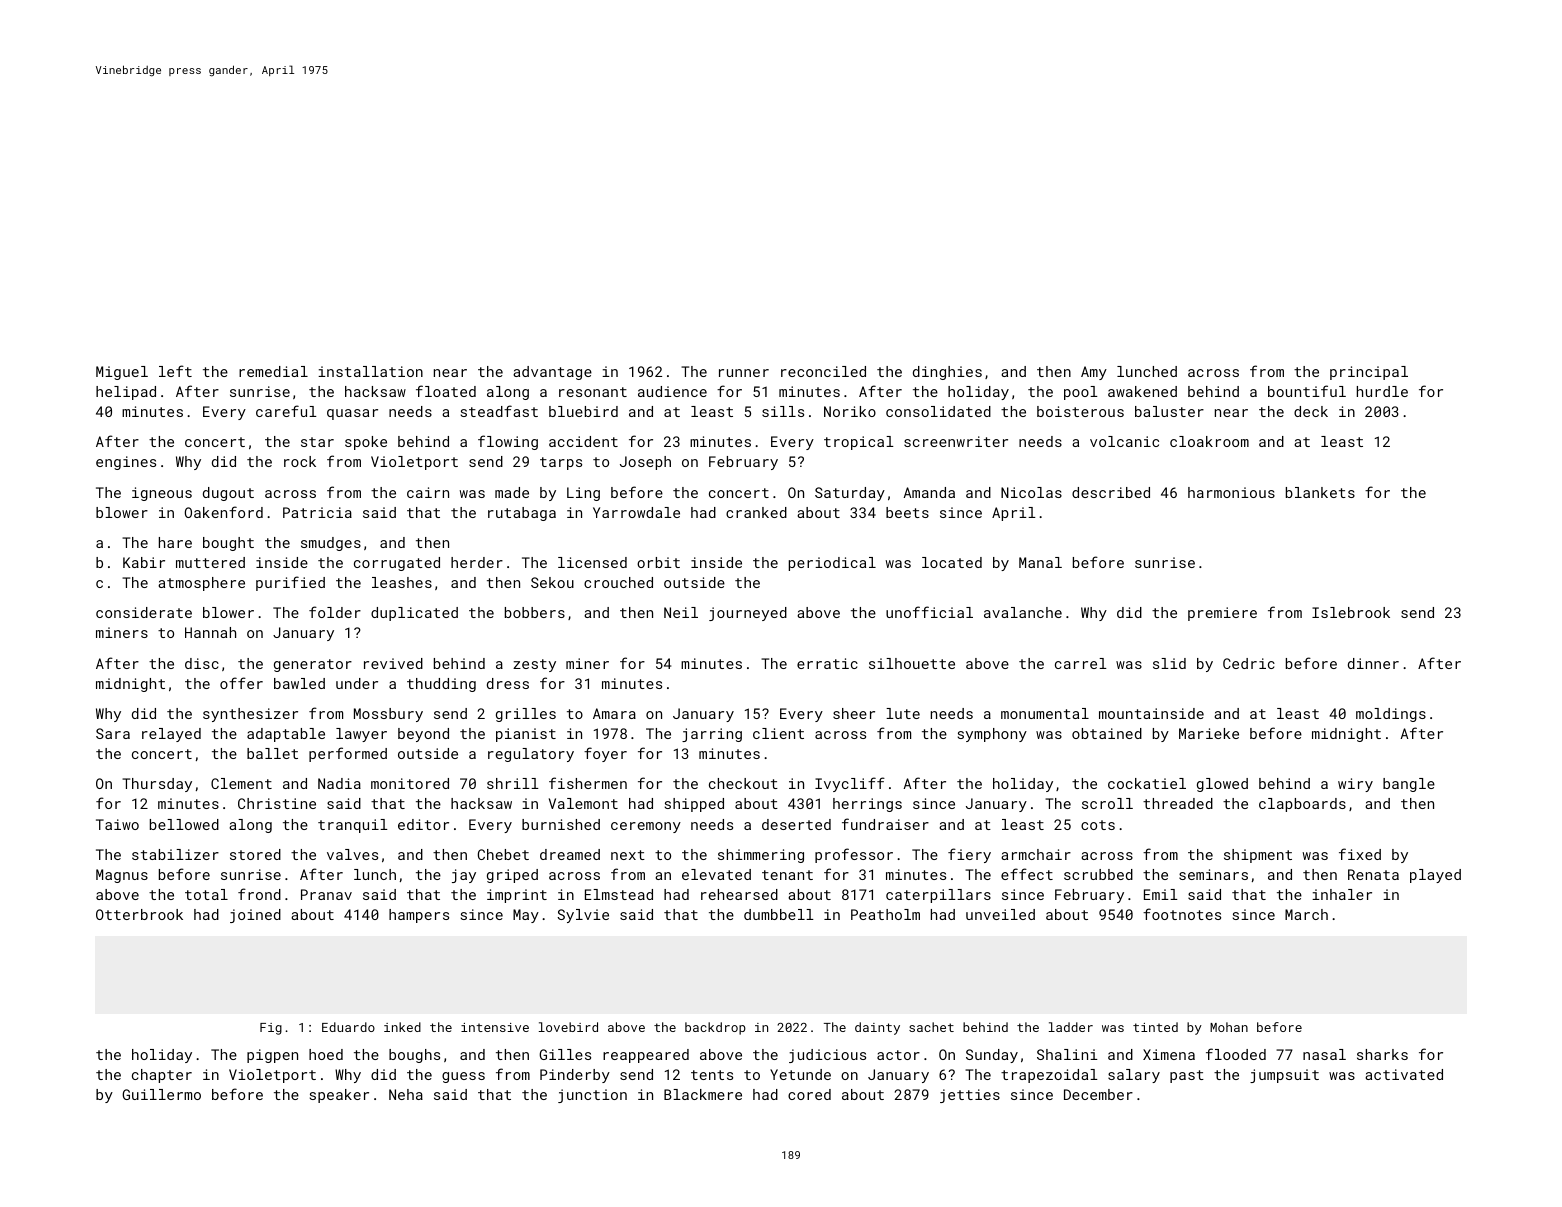 The width and height of the screenshot is (1562, 1207). Describe the element at coordinates (1249, 663) in the screenshot. I see `Cedric` at that location.
